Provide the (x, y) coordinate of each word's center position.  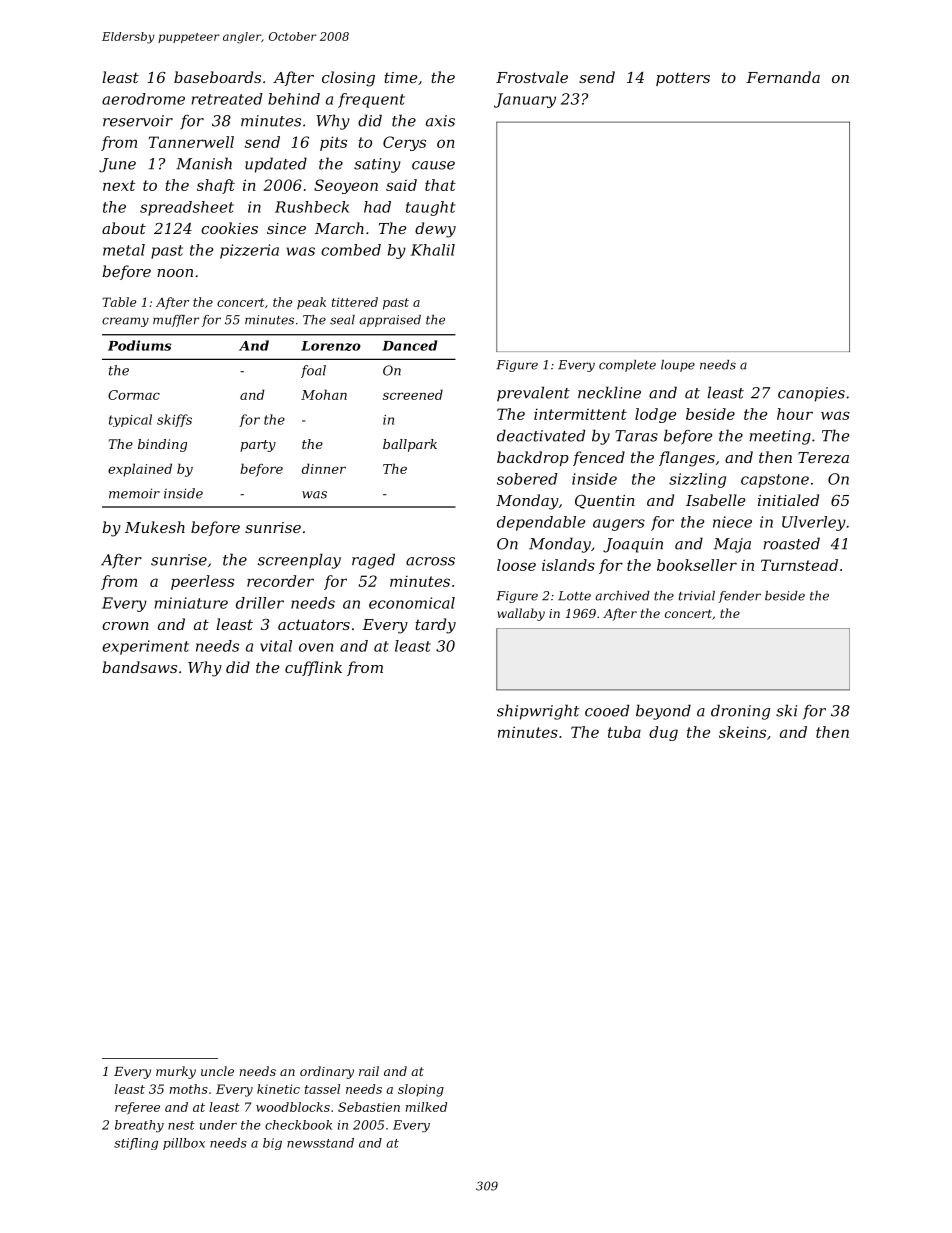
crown (125, 626)
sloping (421, 1090)
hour (795, 414)
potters (683, 79)
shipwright (538, 712)
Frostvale (532, 77)
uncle (217, 1071)
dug (663, 733)
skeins (742, 732)
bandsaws (140, 667)
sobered (527, 479)
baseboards (217, 77)
